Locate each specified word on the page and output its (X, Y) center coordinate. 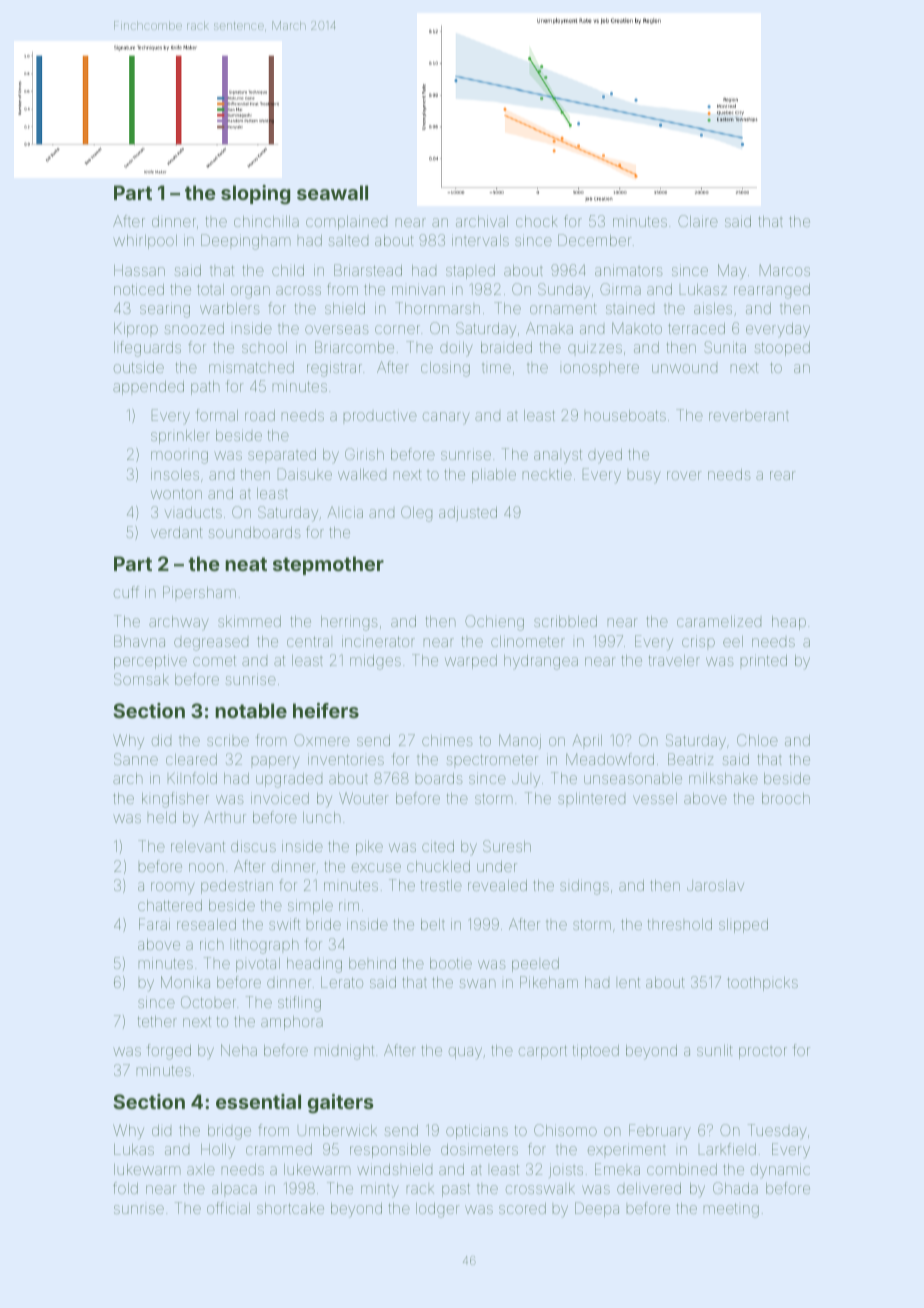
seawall (332, 192)
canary (446, 418)
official (228, 1208)
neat (246, 564)
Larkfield (727, 1149)
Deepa (597, 1209)
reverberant (749, 416)
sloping (255, 194)
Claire (698, 221)
